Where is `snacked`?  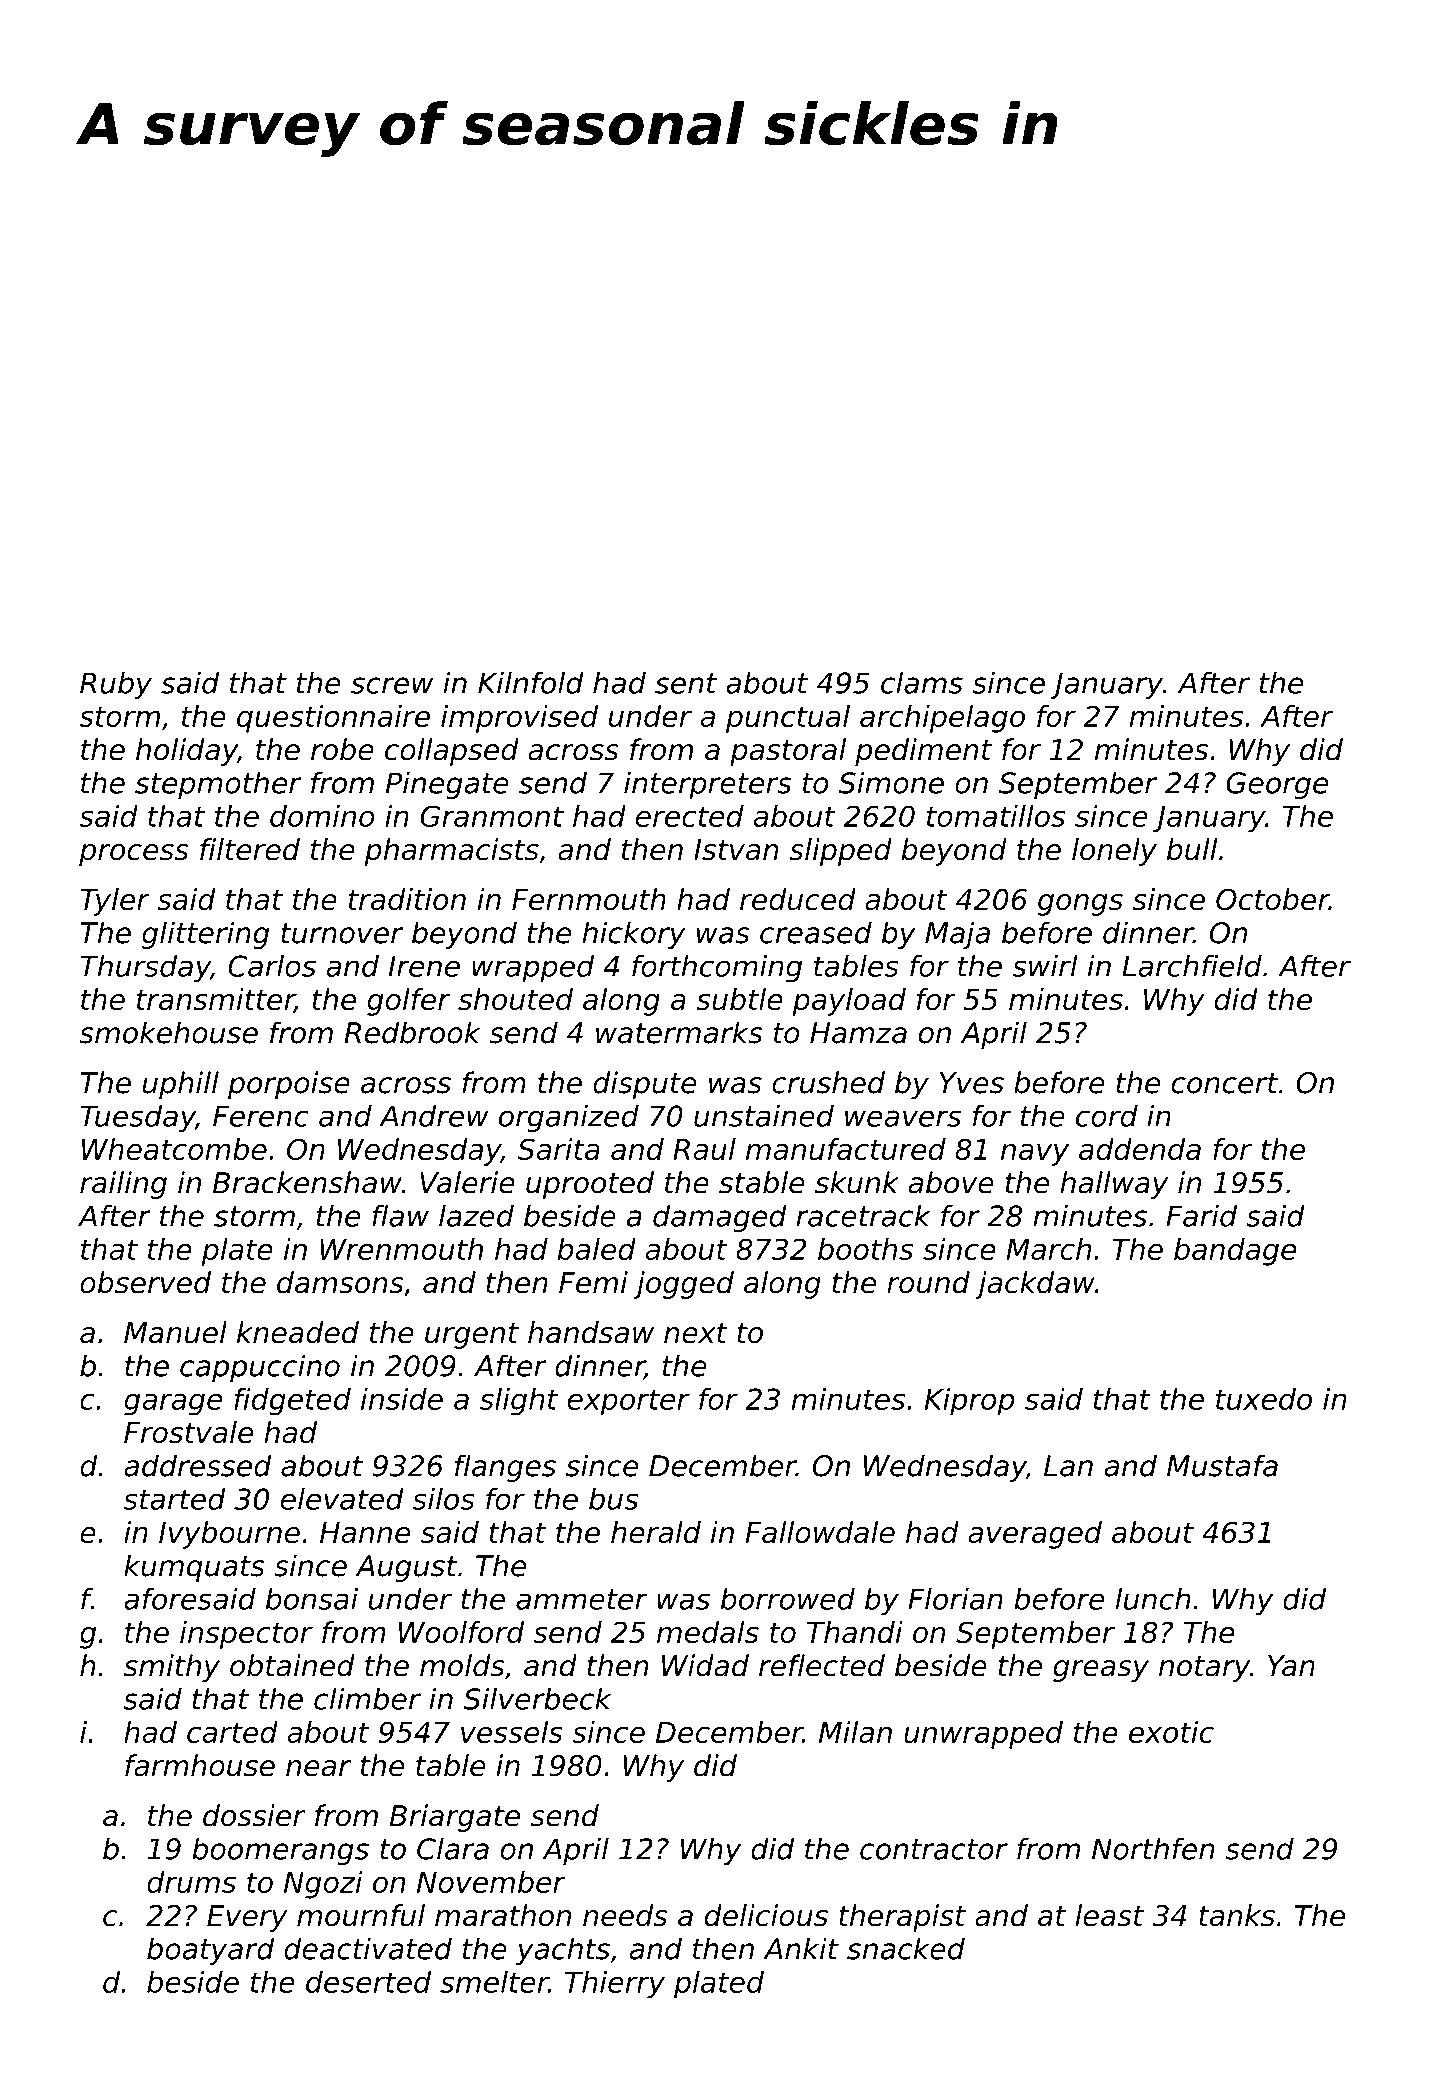 snacked is located at coordinates (906, 1948).
